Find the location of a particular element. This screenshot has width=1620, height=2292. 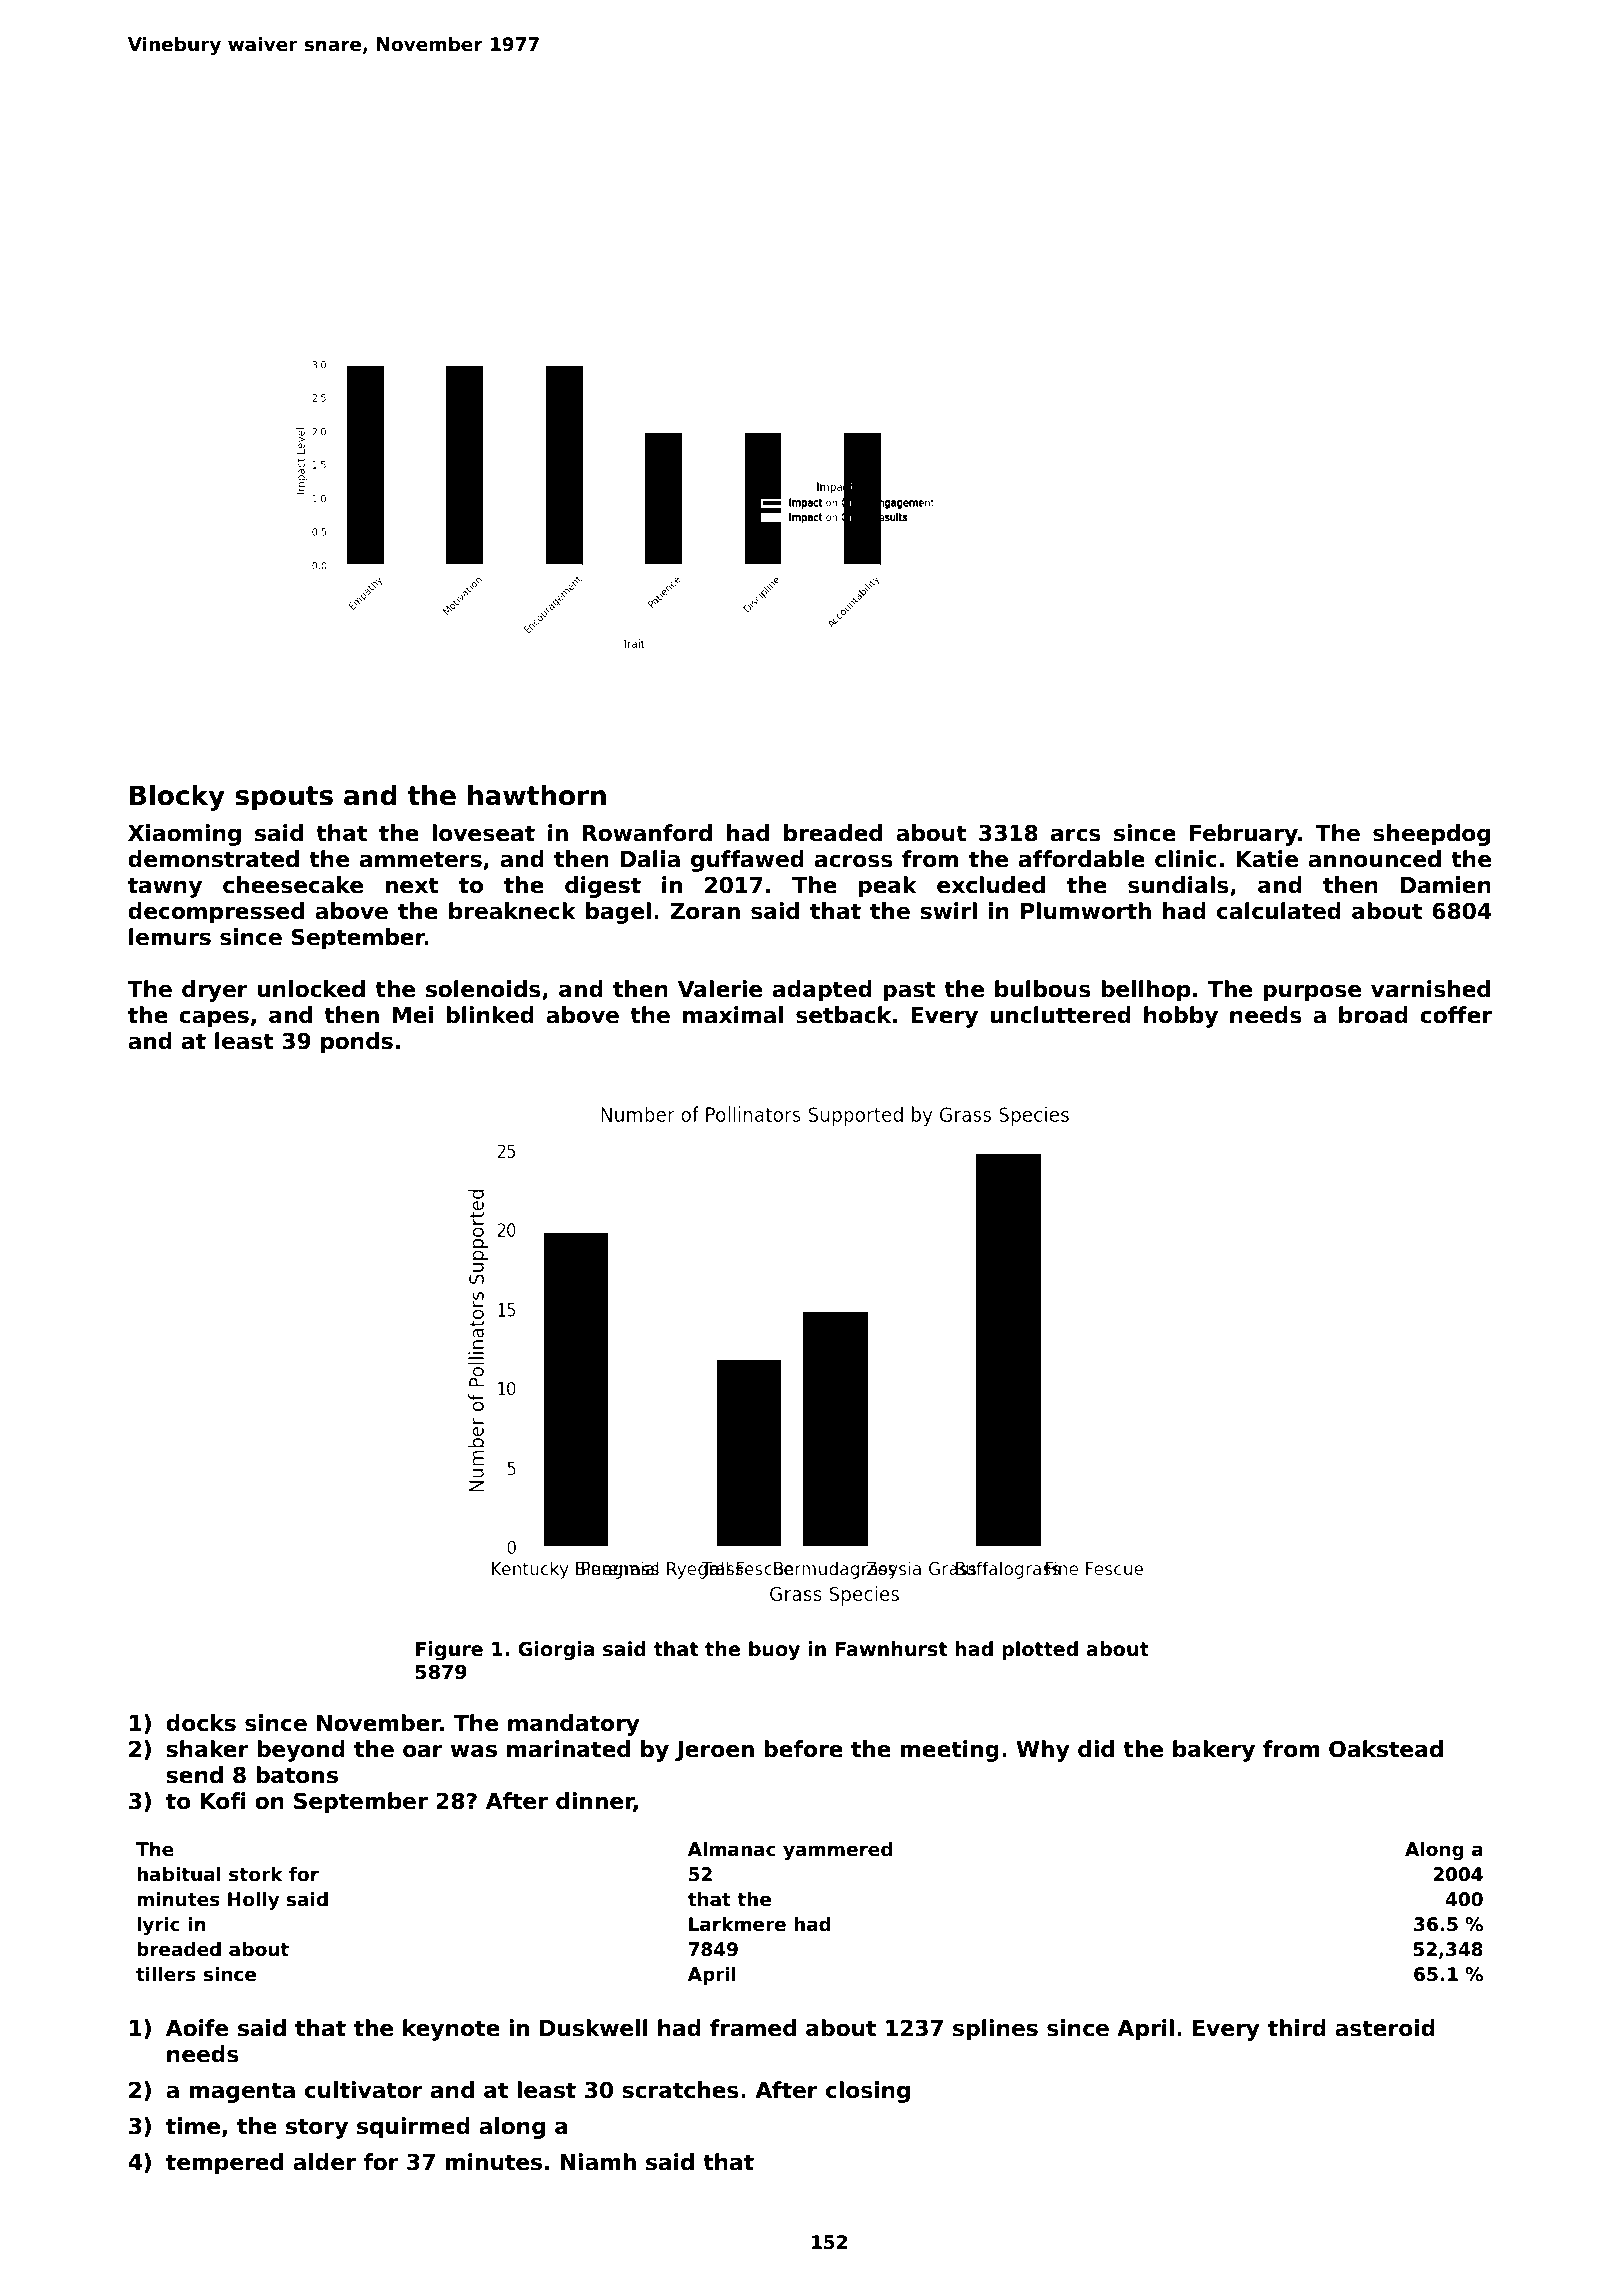

hobby is located at coordinates (1181, 1017).
